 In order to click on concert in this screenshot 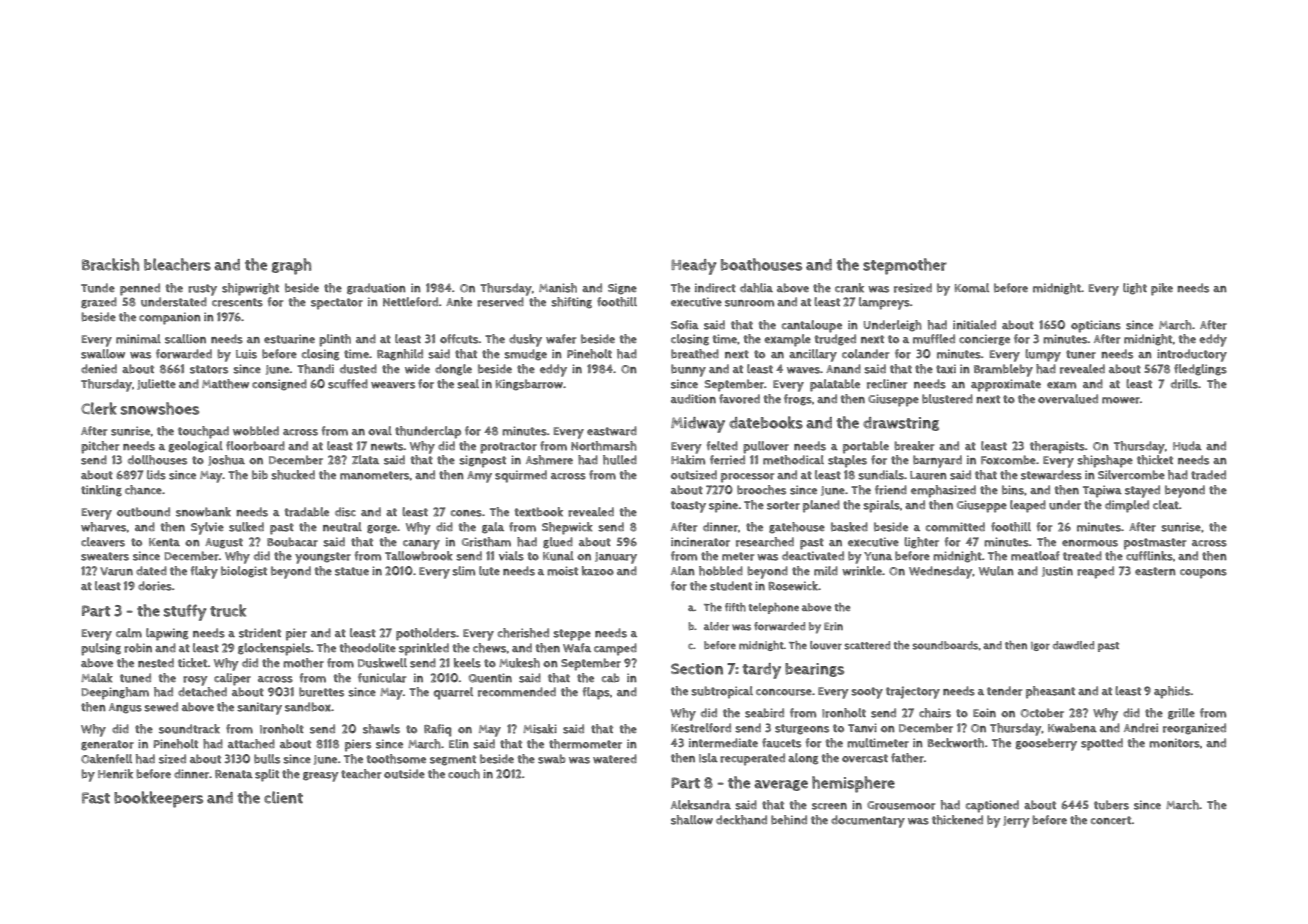, I will do `click(1111, 820)`.
